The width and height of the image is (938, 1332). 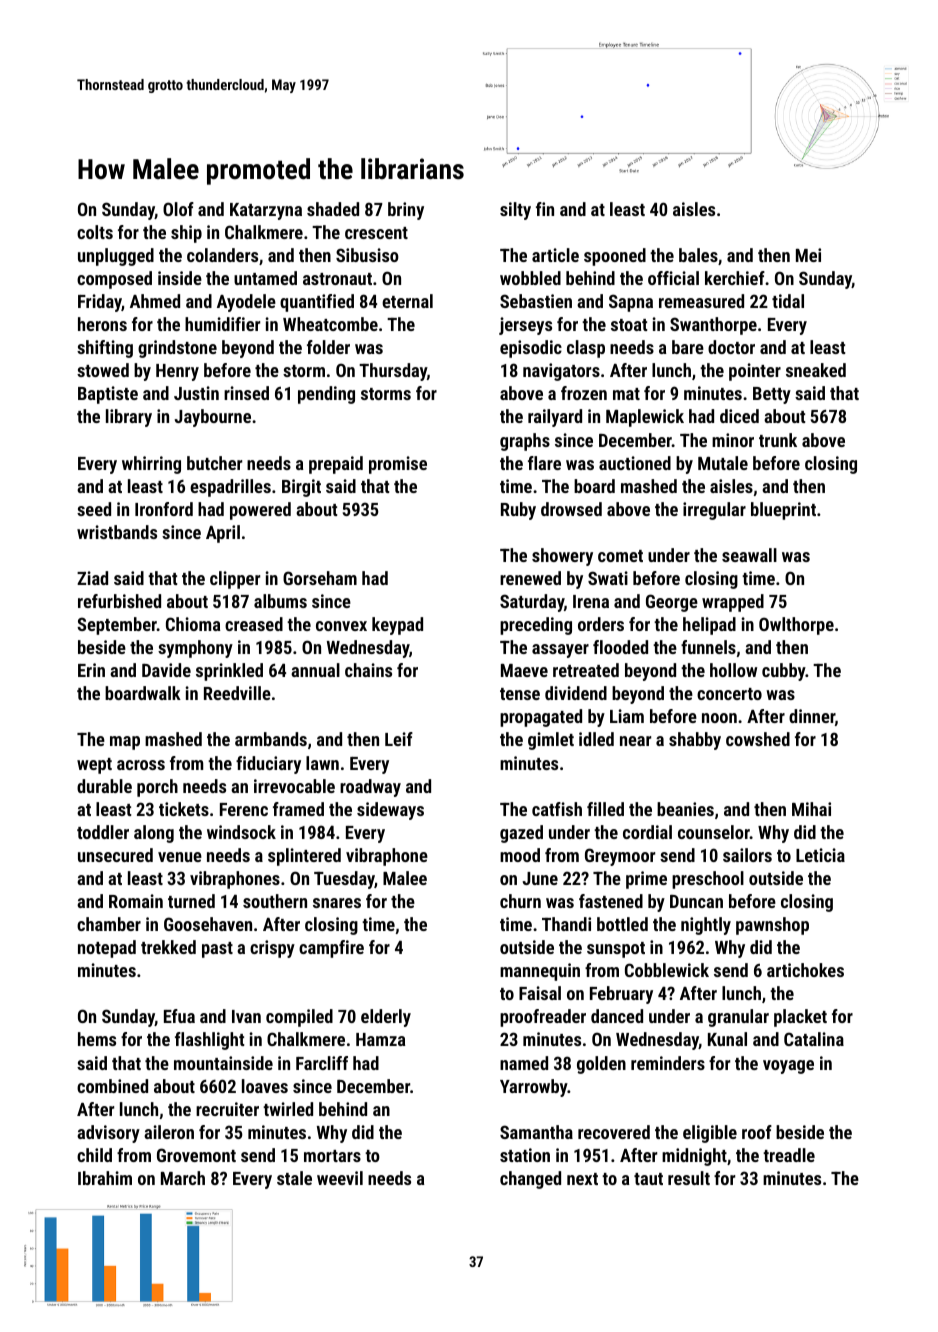 I want to click on library, so click(x=129, y=418).
